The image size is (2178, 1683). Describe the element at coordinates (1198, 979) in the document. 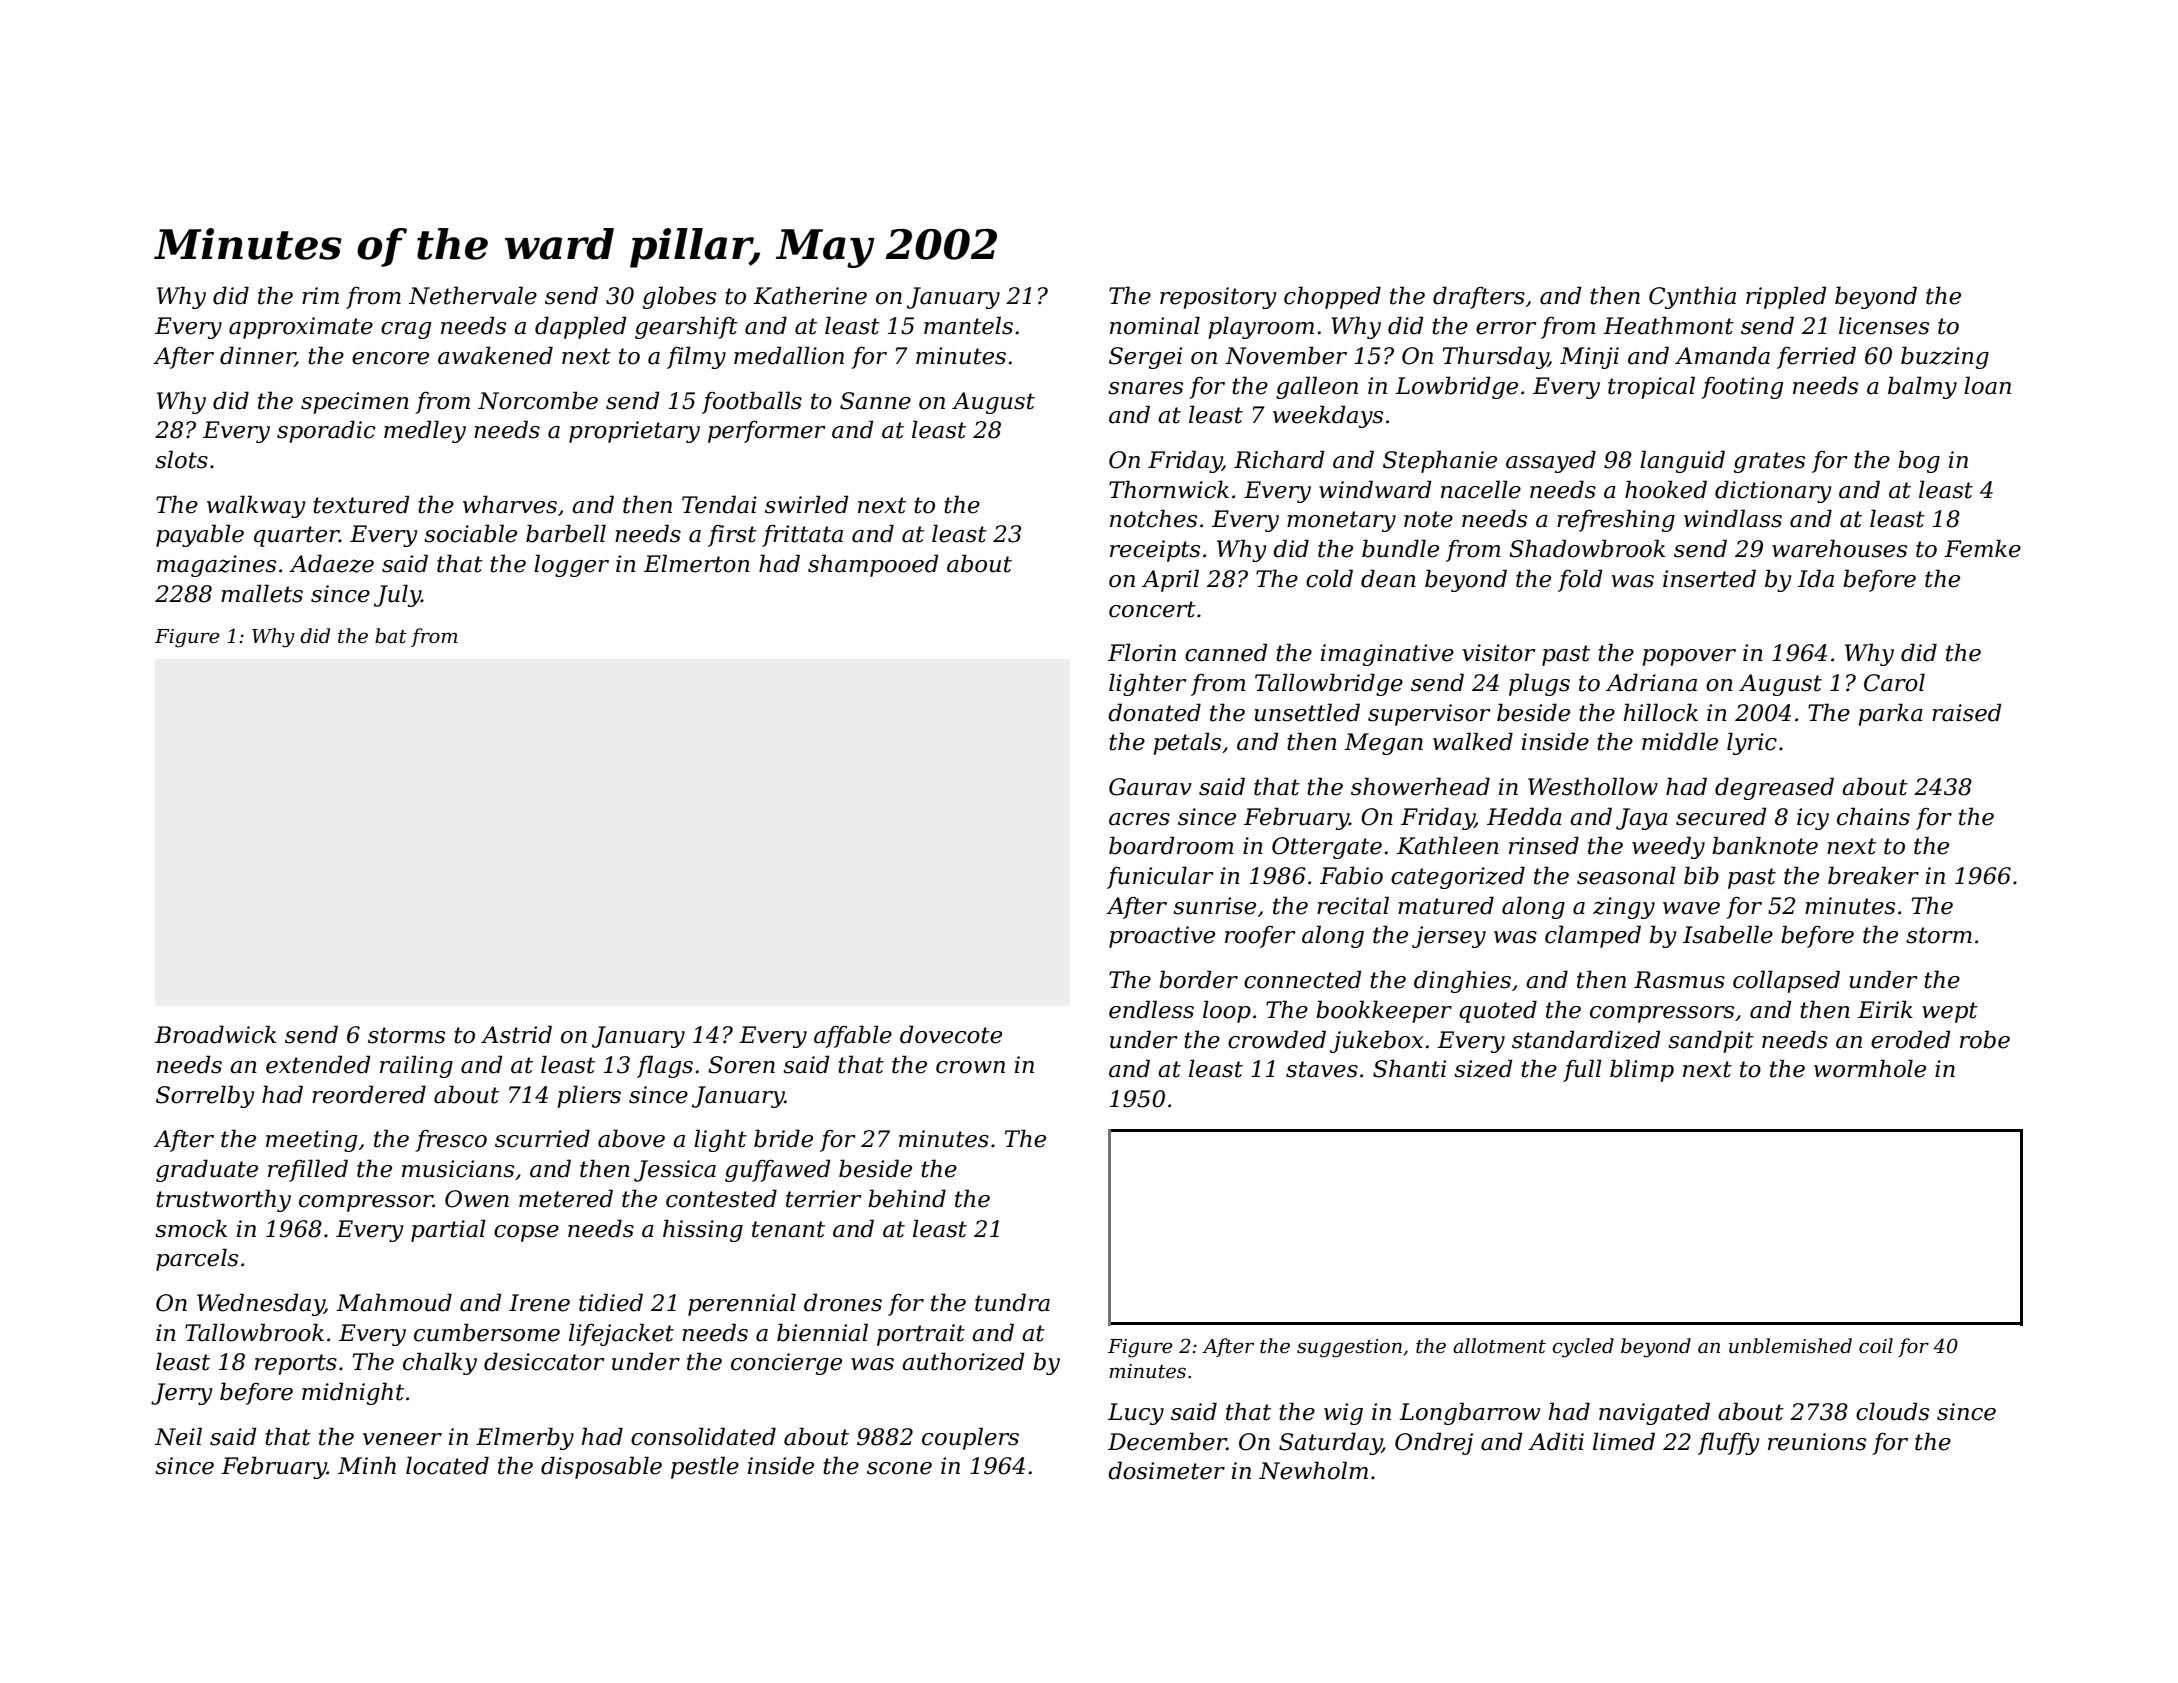

I see `border` at that location.
